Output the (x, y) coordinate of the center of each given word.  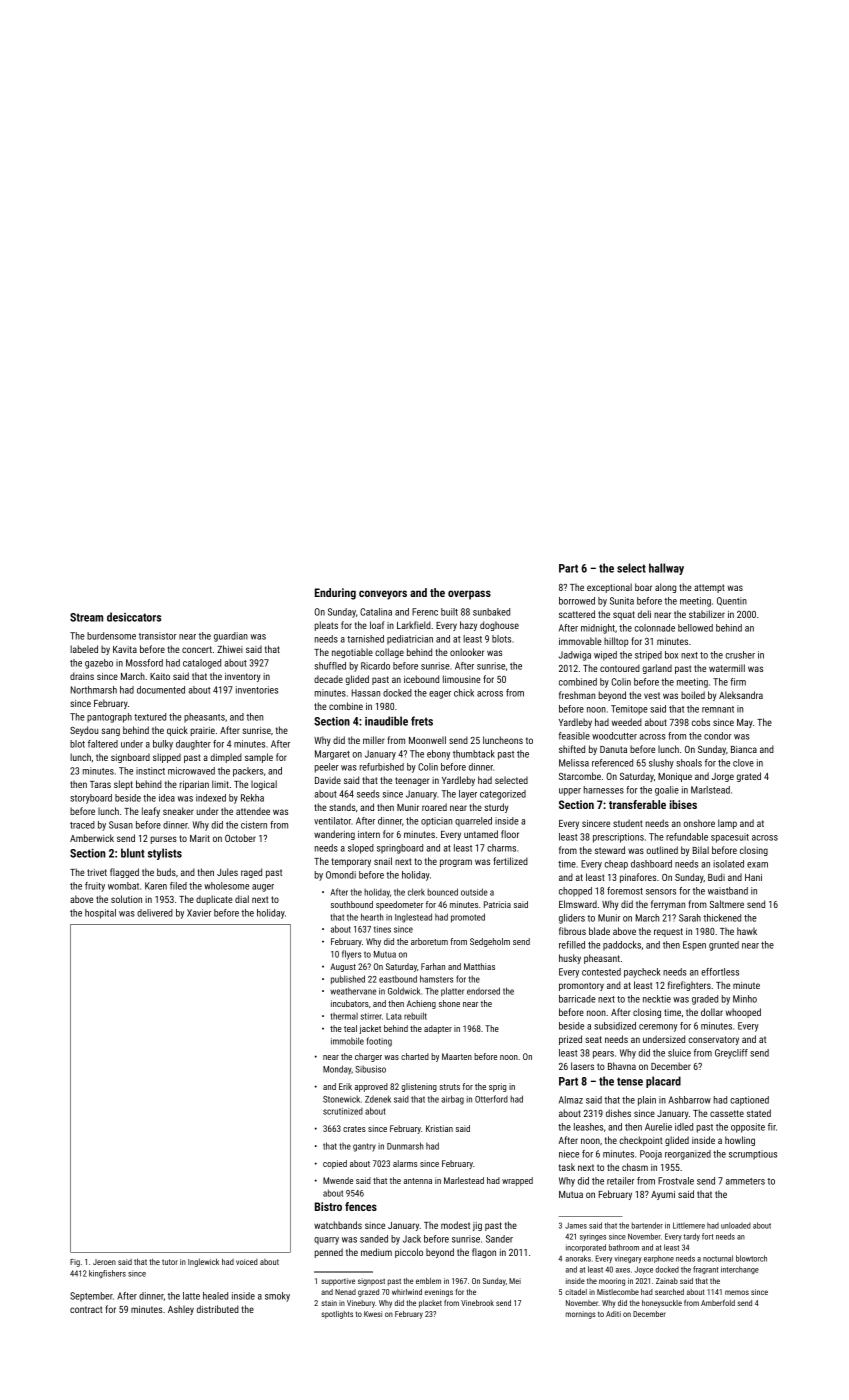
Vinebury (361, 1304)
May (745, 723)
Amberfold (718, 1303)
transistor (158, 636)
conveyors (383, 595)
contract (86, 1309)
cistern (254, 825)
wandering (334, 835)
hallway (666, 569)
